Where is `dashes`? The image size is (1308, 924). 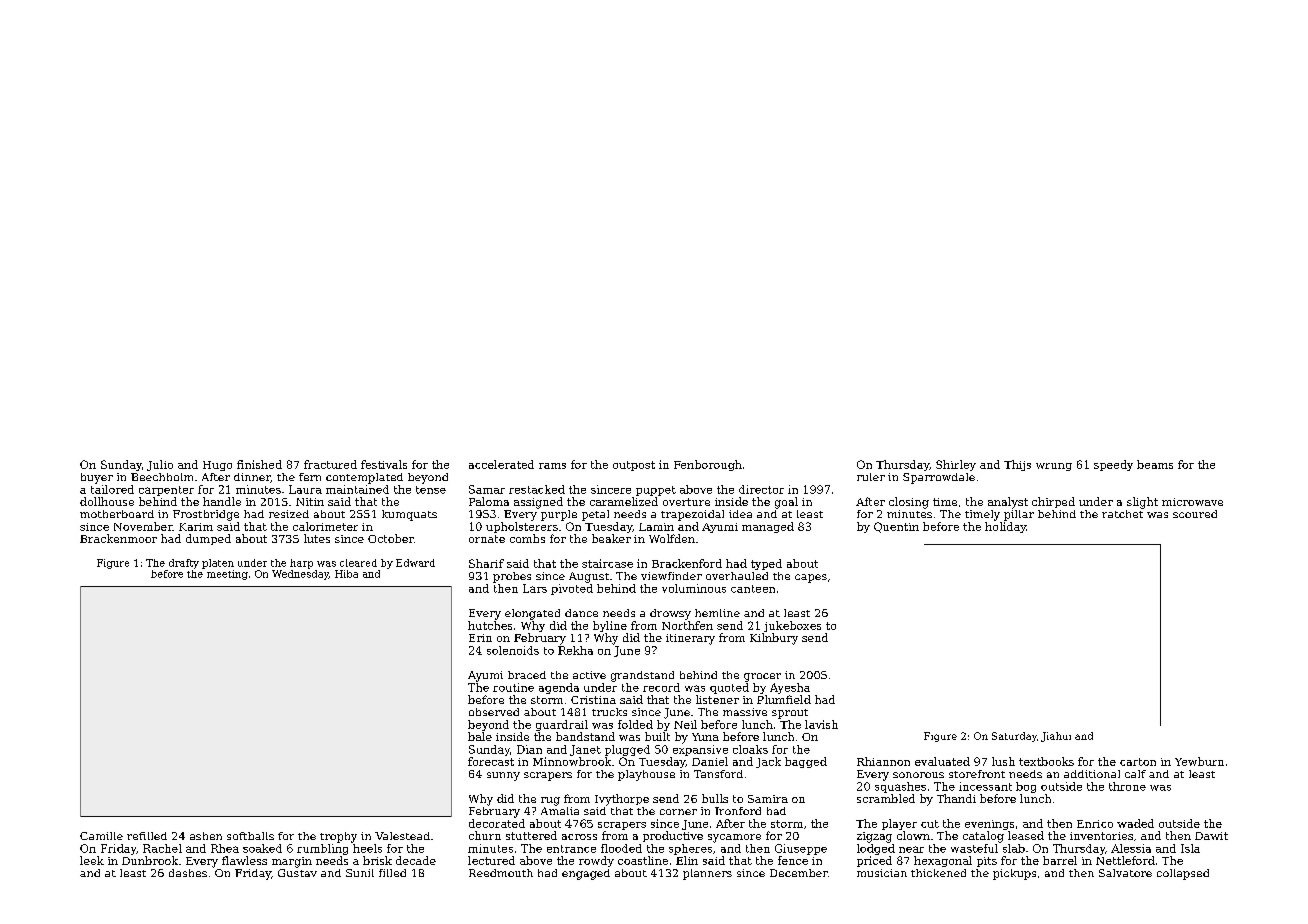
dashes is located at coordinates (188, 873).
